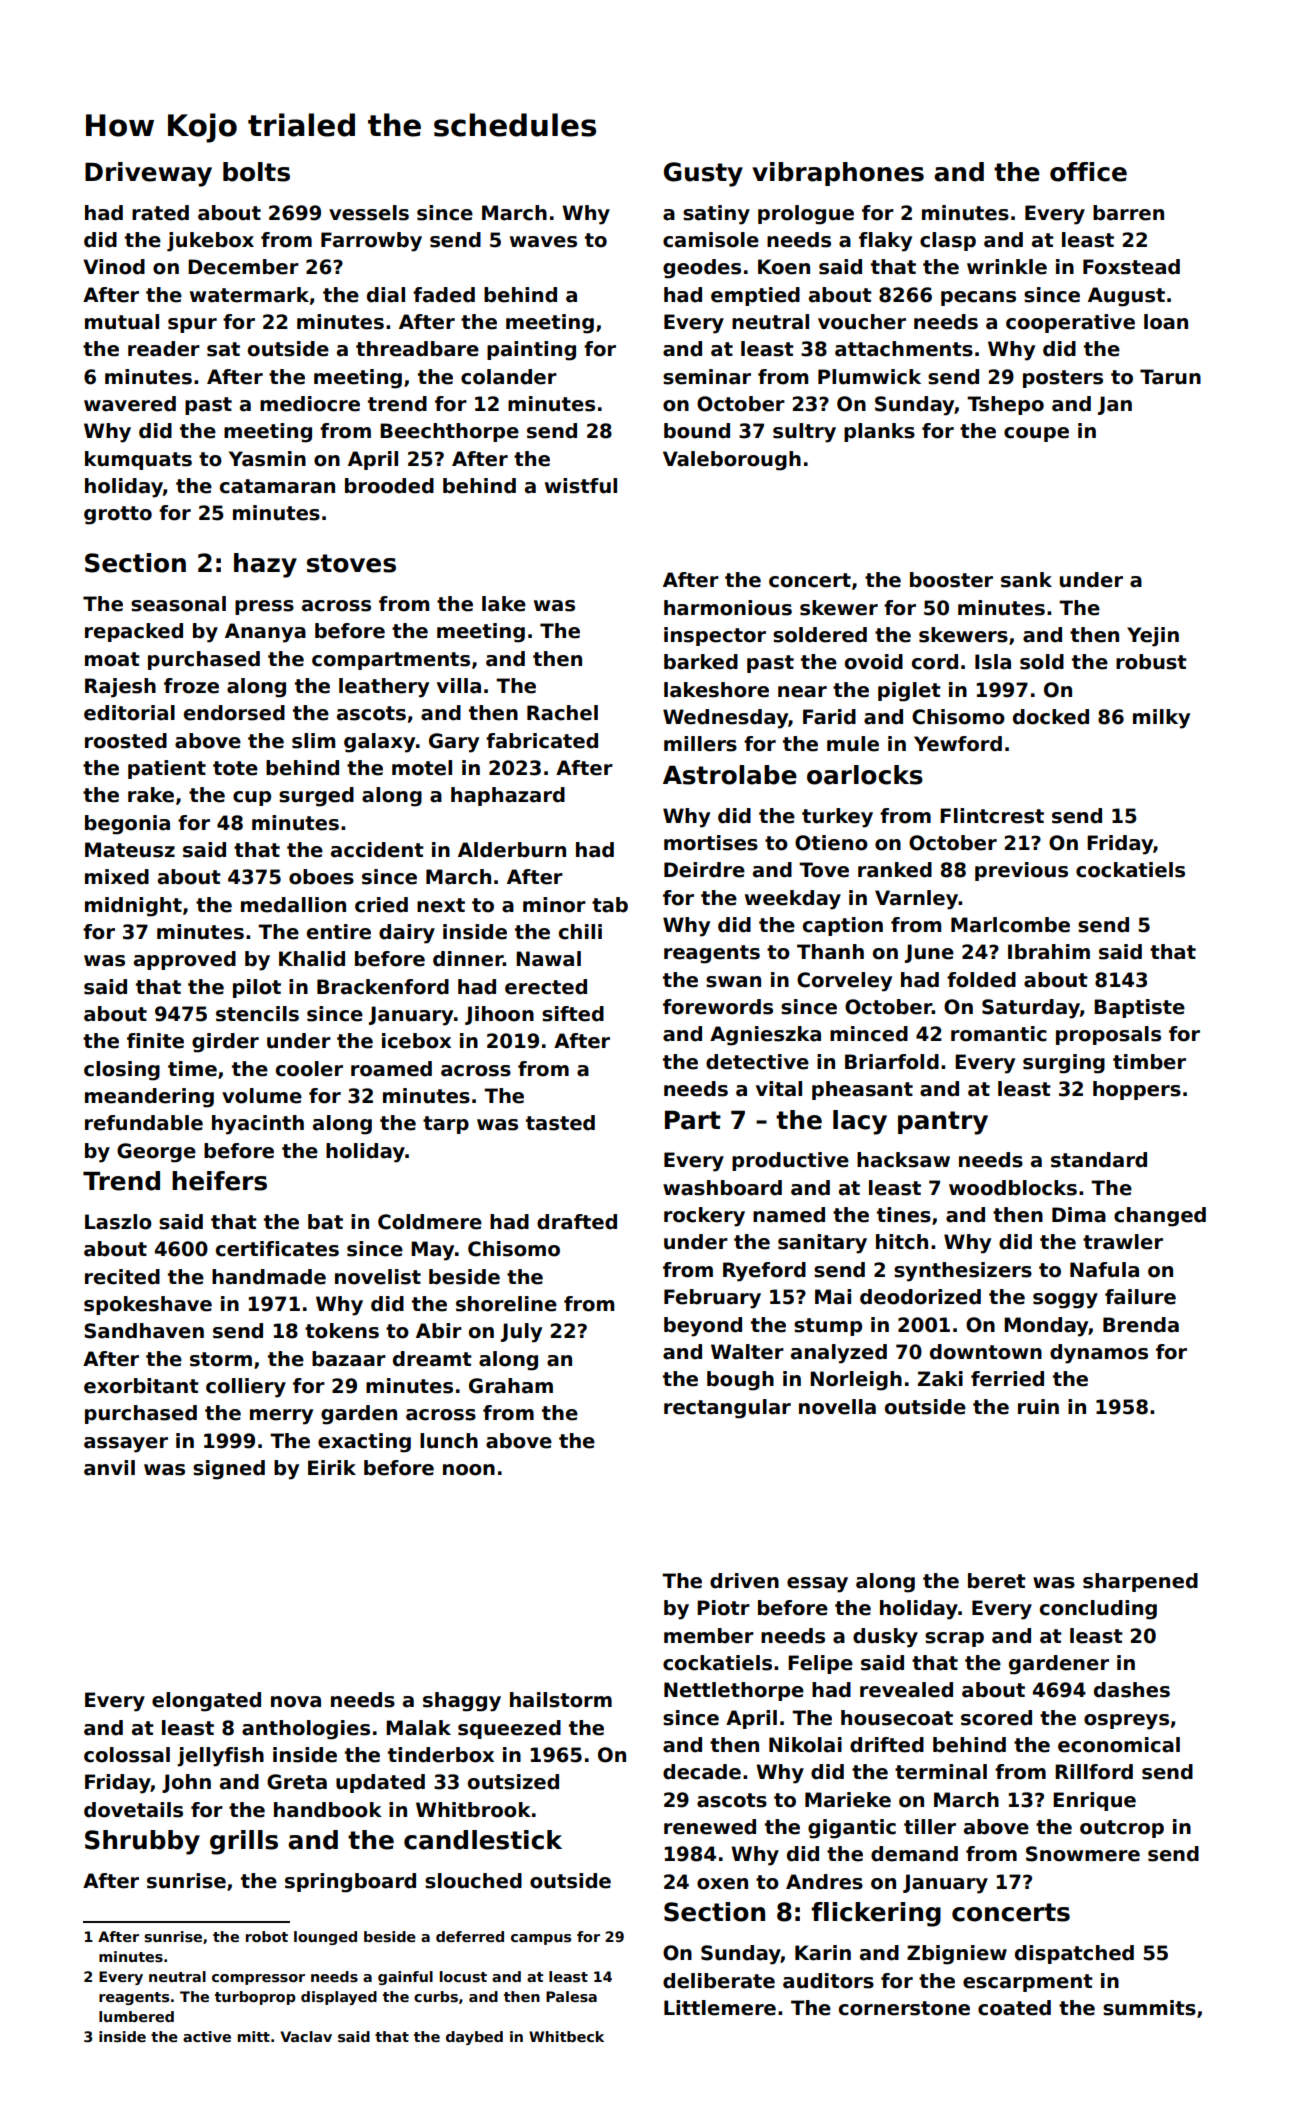 This screenshot has width=1292, height=2128. Describe the element at coordinates (513, 1782) in the screenshot. I see `outsized` at that location.
